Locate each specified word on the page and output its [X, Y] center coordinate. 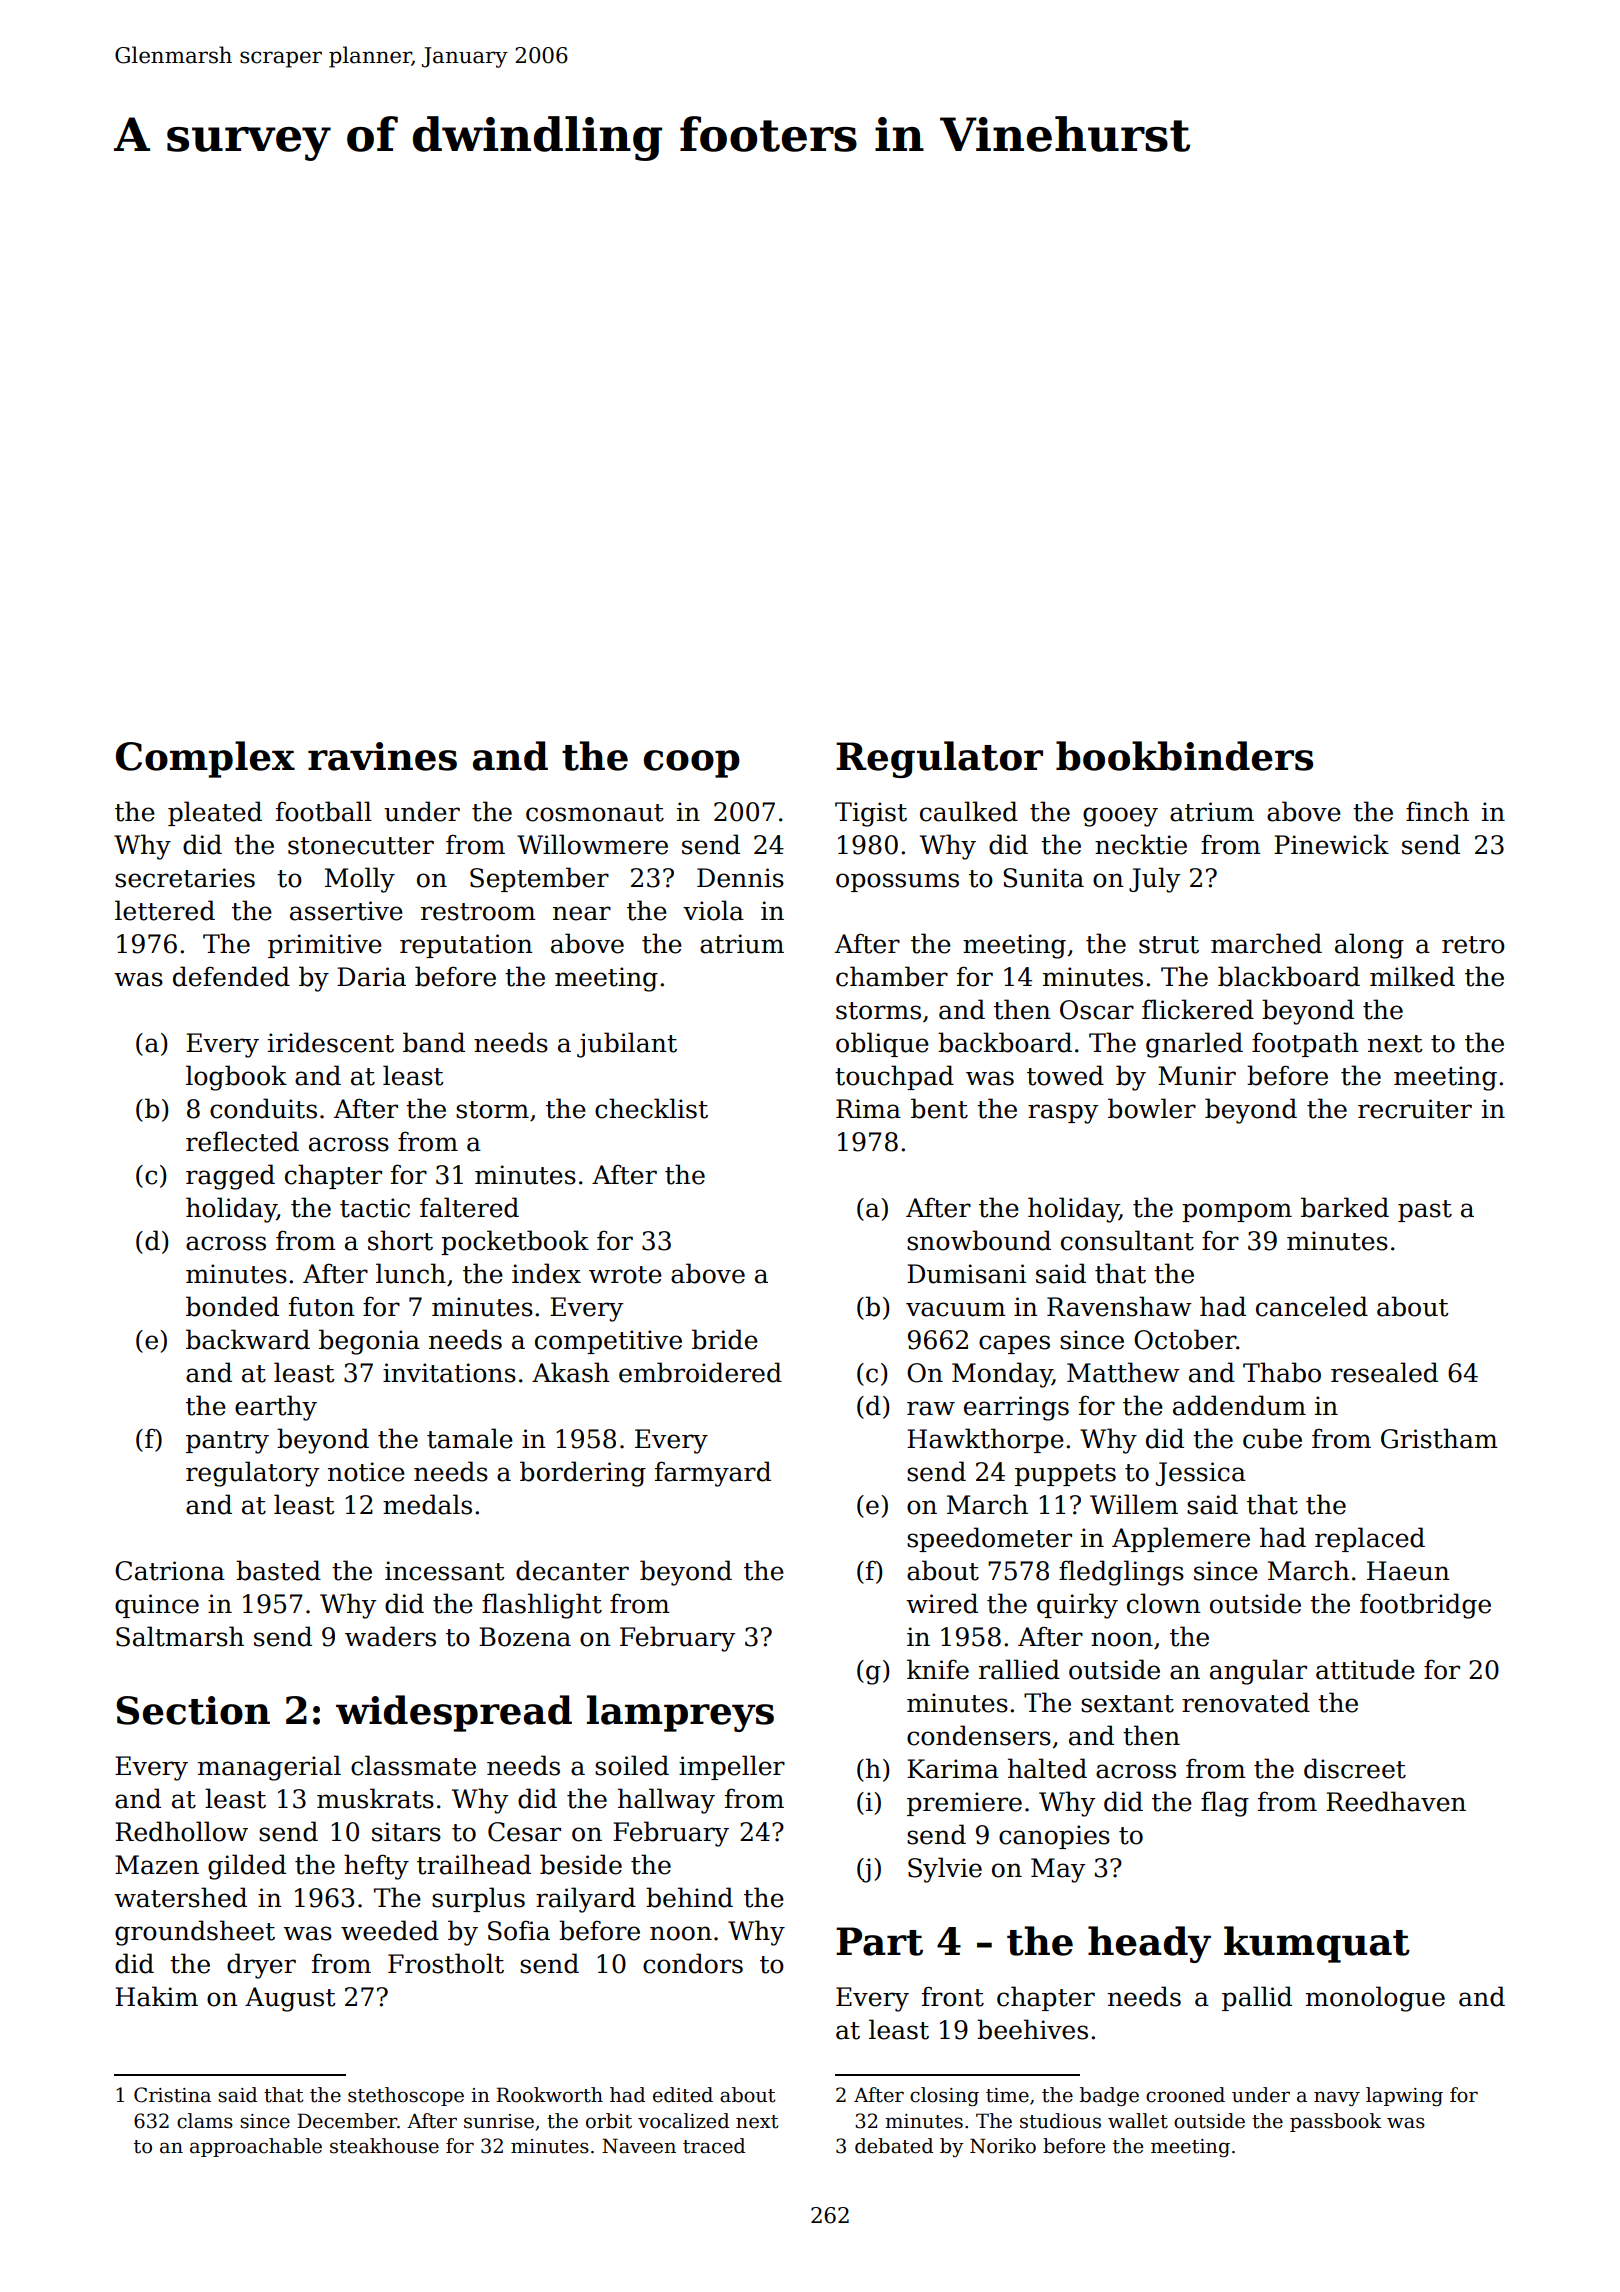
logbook [236, 1078]
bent [939, 1108]
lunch [411, 1273]
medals [427, 1504]
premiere [964, 1804]
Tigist [871, 814]
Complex [205, 759]
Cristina [172, 2095]
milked [1412, 976]
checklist [651, 1108]
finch [1437, 811]
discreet [1355, 1768]
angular [1258, 1672]
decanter [572, 1570]
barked [1345, 1207]
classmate [413, 1765]
